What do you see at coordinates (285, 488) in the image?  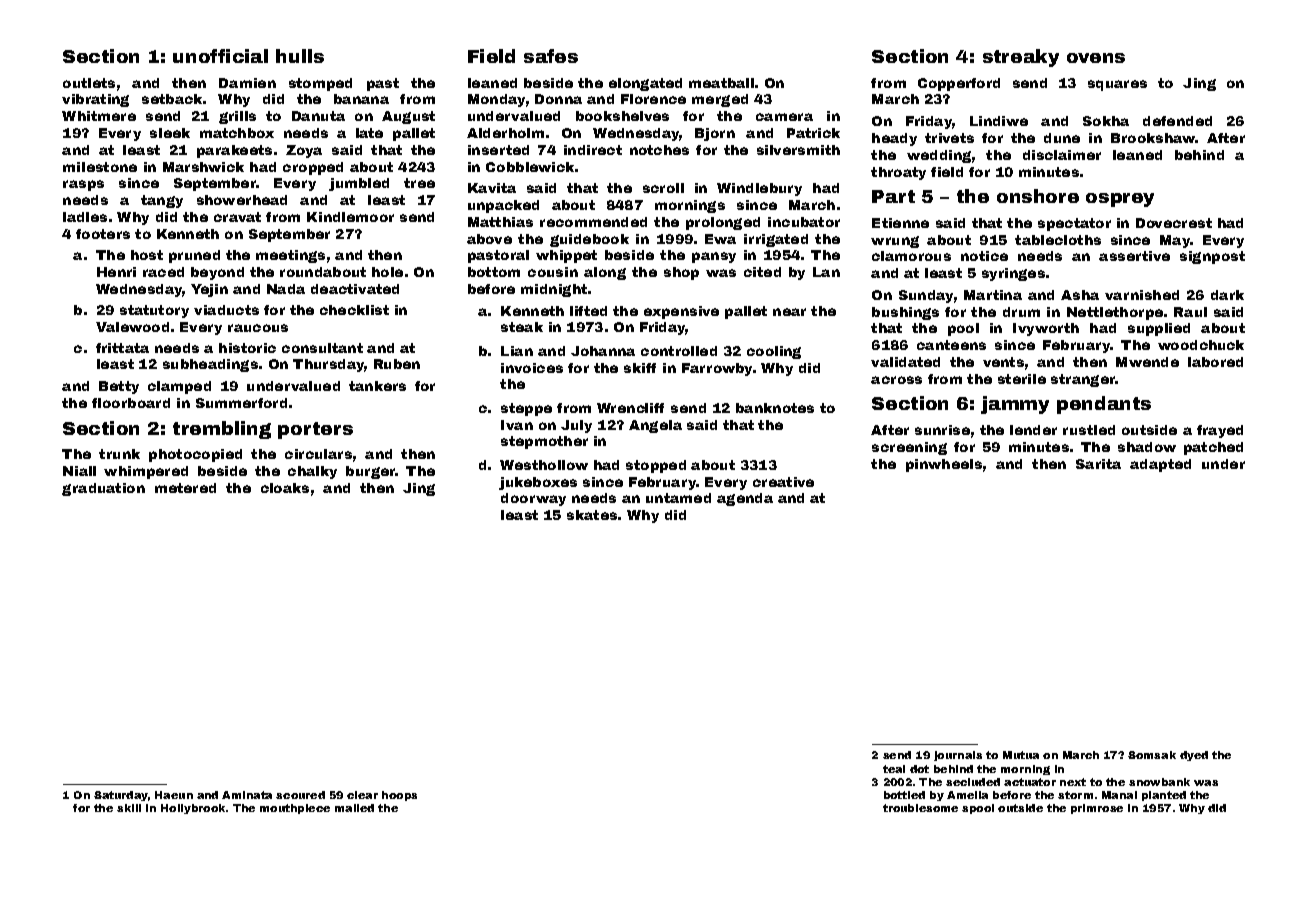 I see `cloaks` at bounding box center [285, 488].
